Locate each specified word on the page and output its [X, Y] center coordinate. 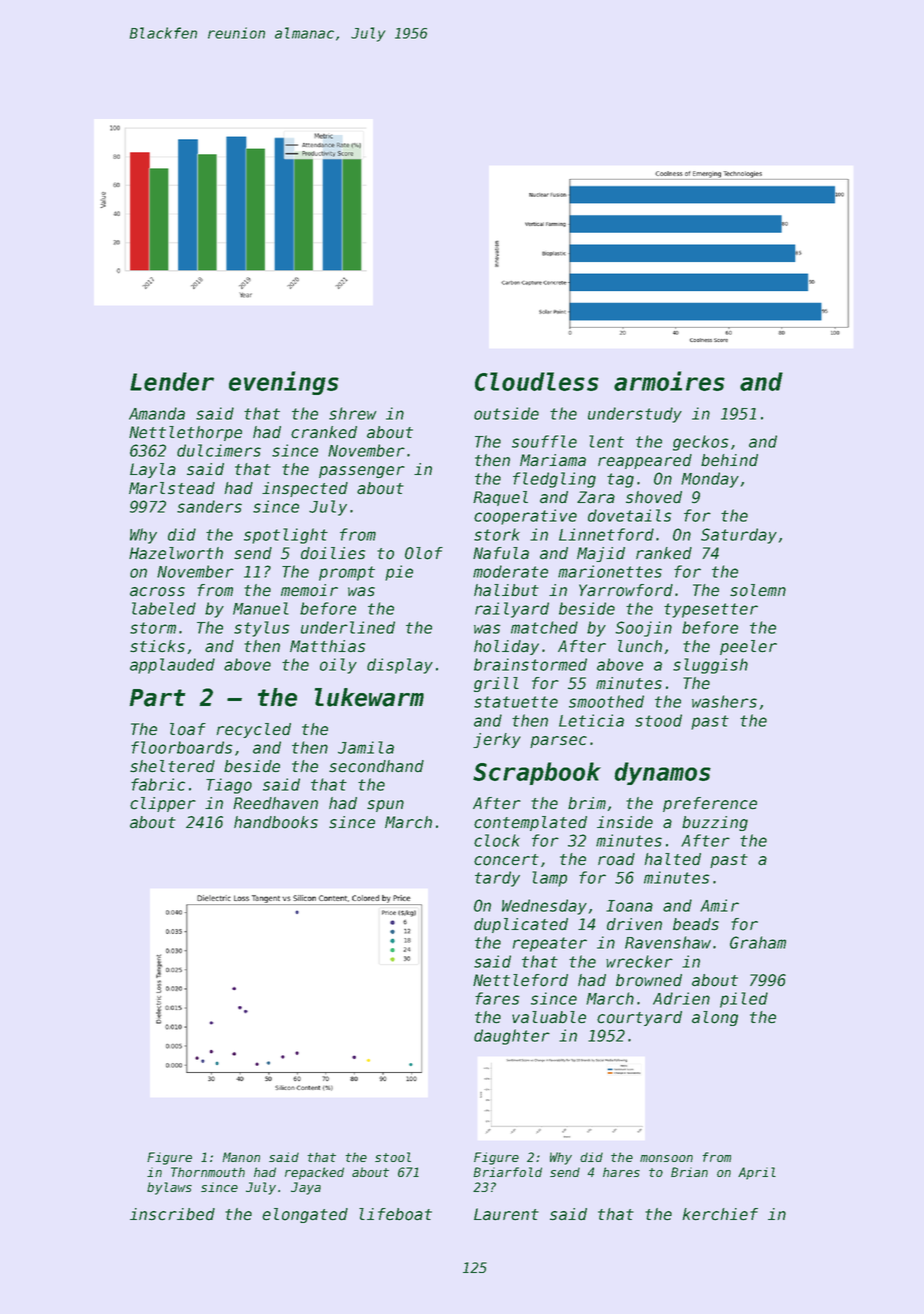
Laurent [506, 1214]
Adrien [681, 998]
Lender [172, 381]
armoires [669, 381]
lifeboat [395, 1214]
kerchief [720, 1214]
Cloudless [537, 381]
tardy [497, 879]
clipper [163, 804]
